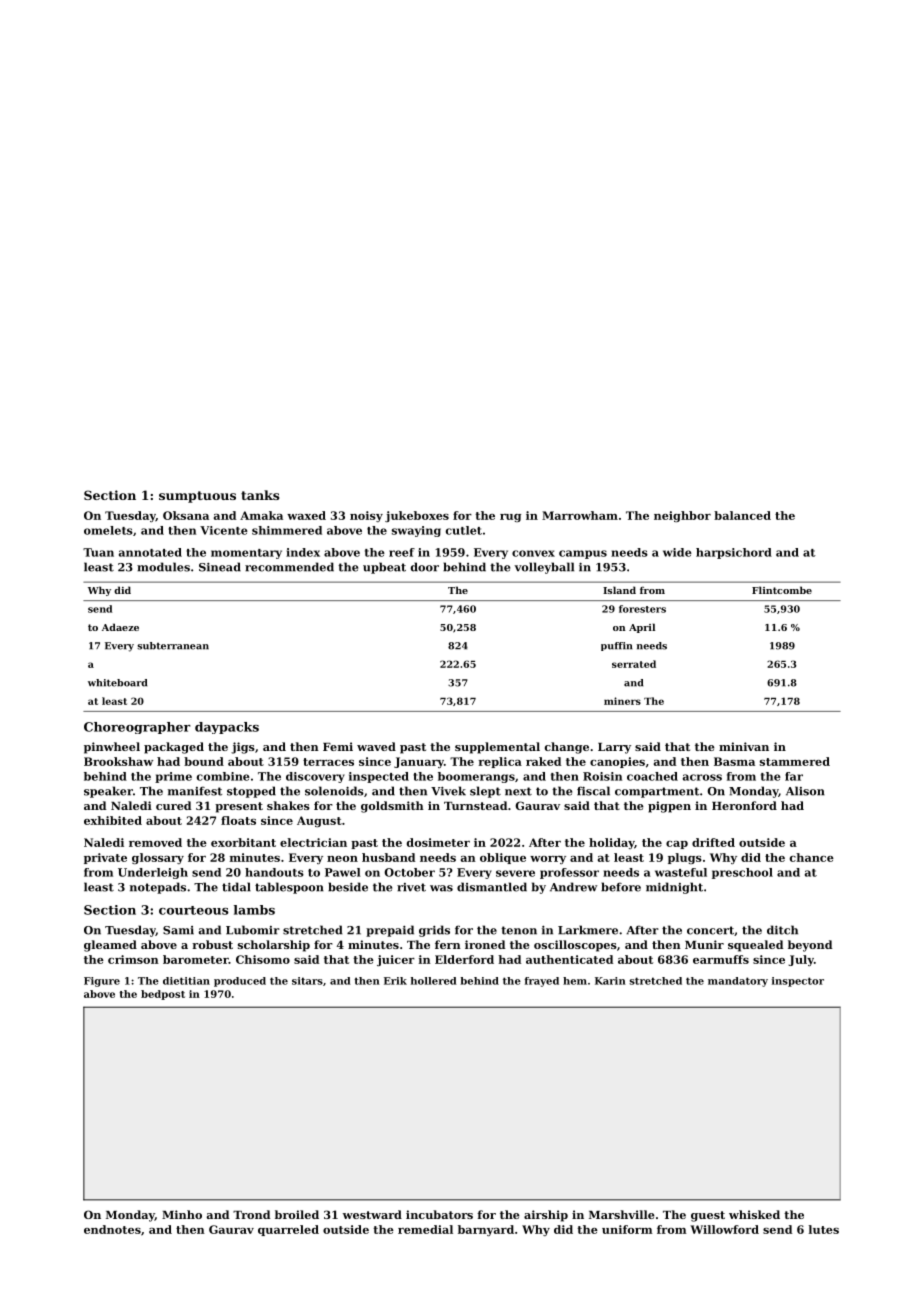 The width and height of the screenshot is (924, 1308). What do you see at coordinates (108, 530) in the screenshot?
I see `omelets` at bounding box center [108, 530].
